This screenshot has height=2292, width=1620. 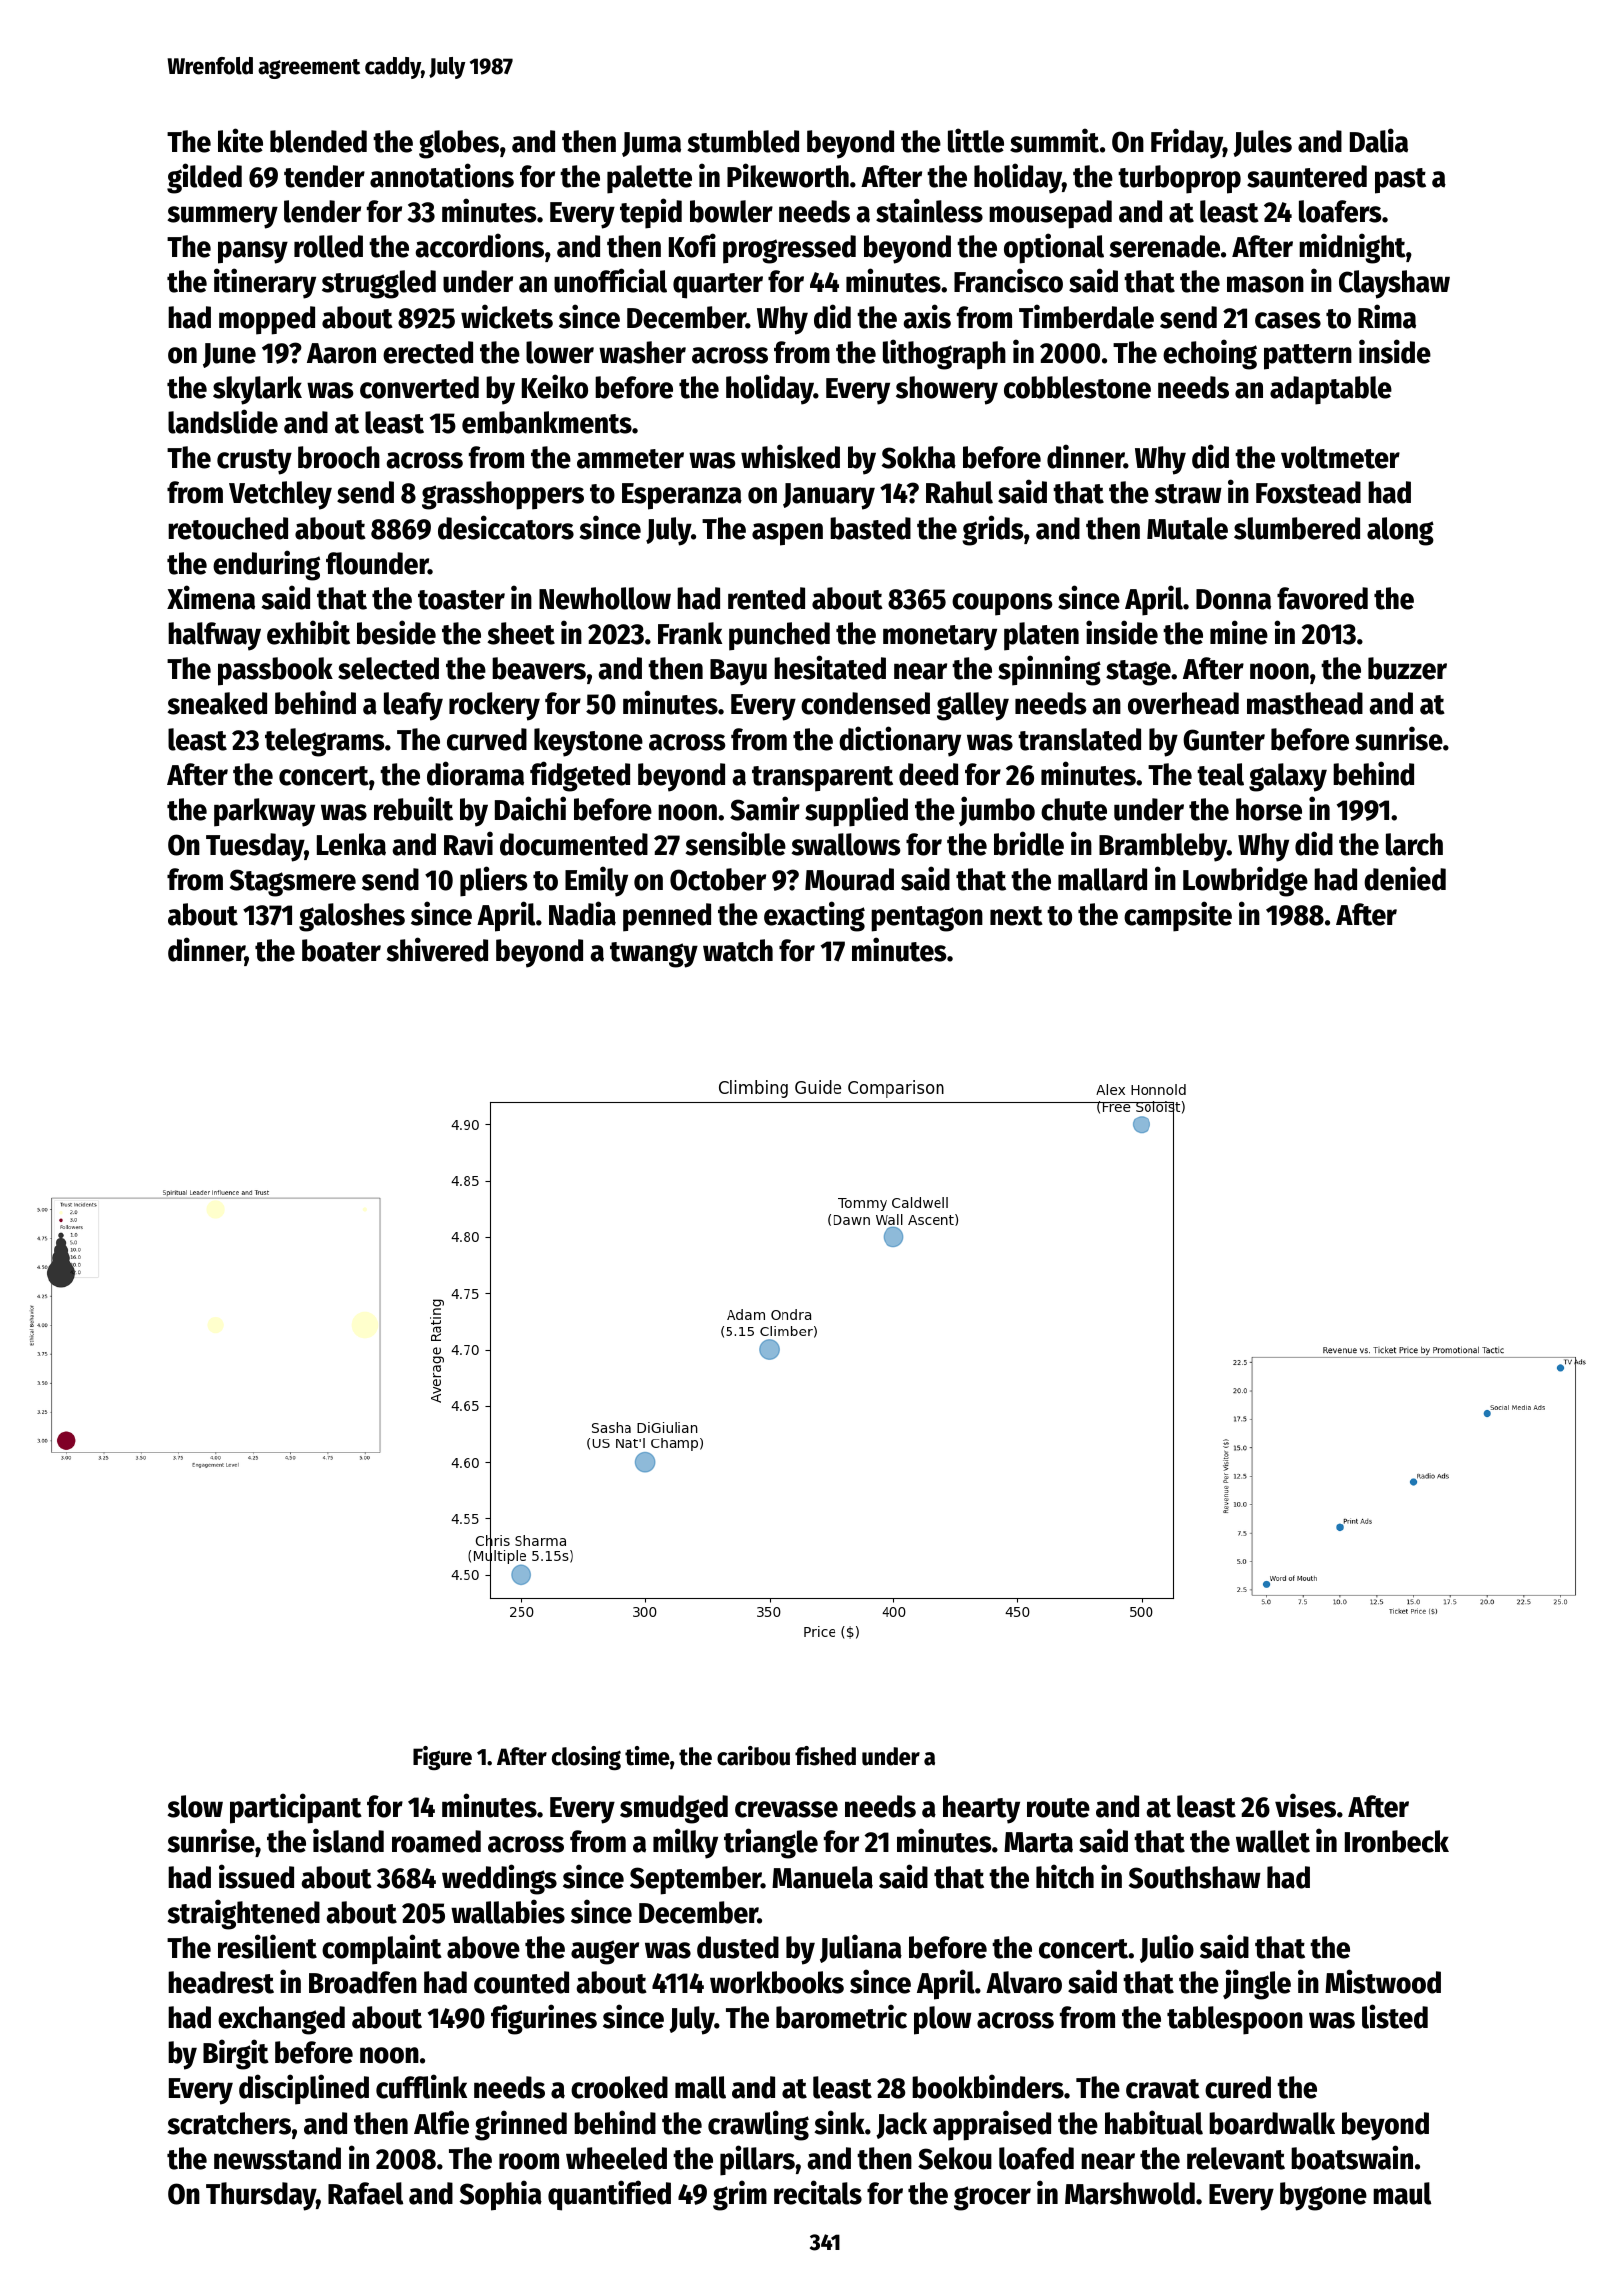 What do you see at coordinates (264, 812) in the screenshot?
I see `parkway` at bounding box center [264, 812].
